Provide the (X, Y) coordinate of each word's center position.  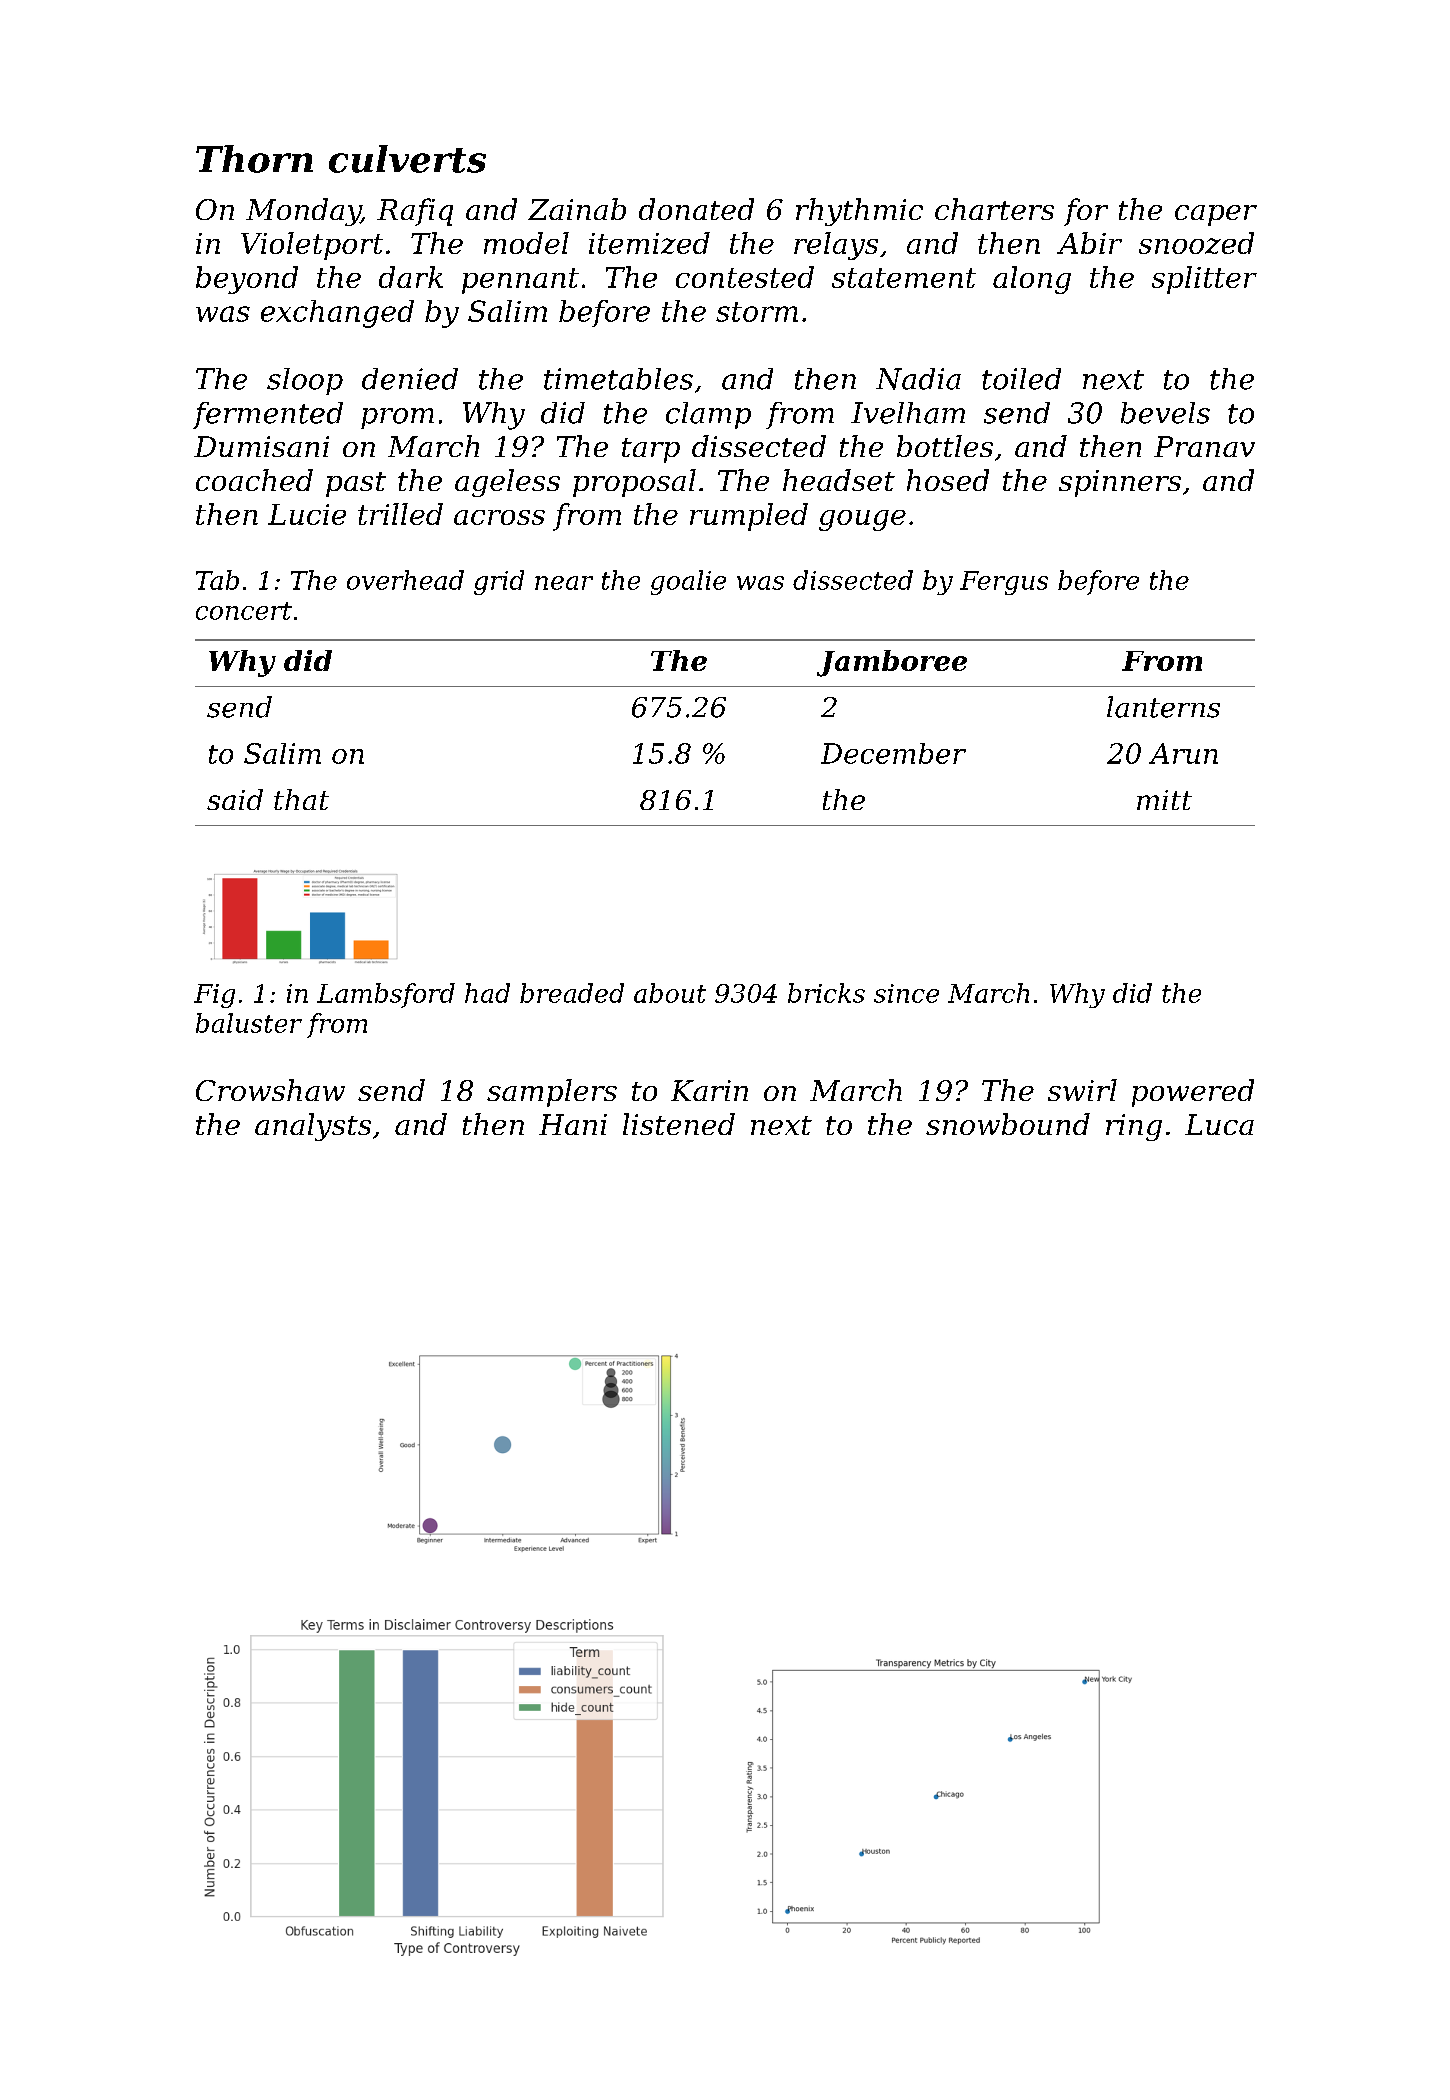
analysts (313, 1127)
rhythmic (859, 212)
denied (410, 379)
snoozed (1196, 243)
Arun (1183, 753)
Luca (1219, 1124)
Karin (709, 1090)
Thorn (254, 159)
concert (244, 611)
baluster (249, 1023)
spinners (1120, 483)
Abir (1089, 243)
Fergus (1004, 583)
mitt (1164, 800)
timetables (618, 379)
